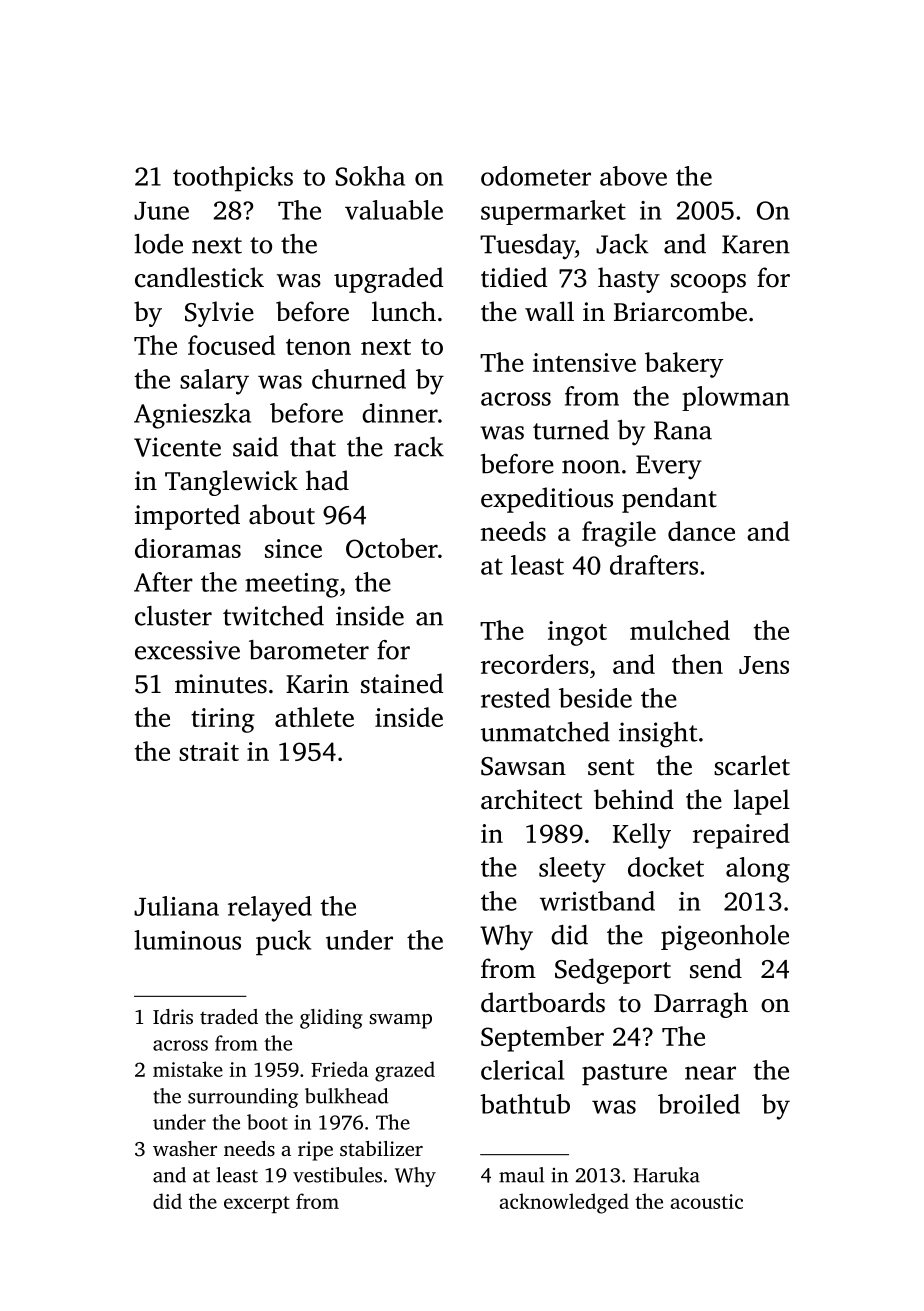 This document has height=1311, width=924. Describe the element at coordinates (514, 277) in the document. I see `tidied` at that location.
